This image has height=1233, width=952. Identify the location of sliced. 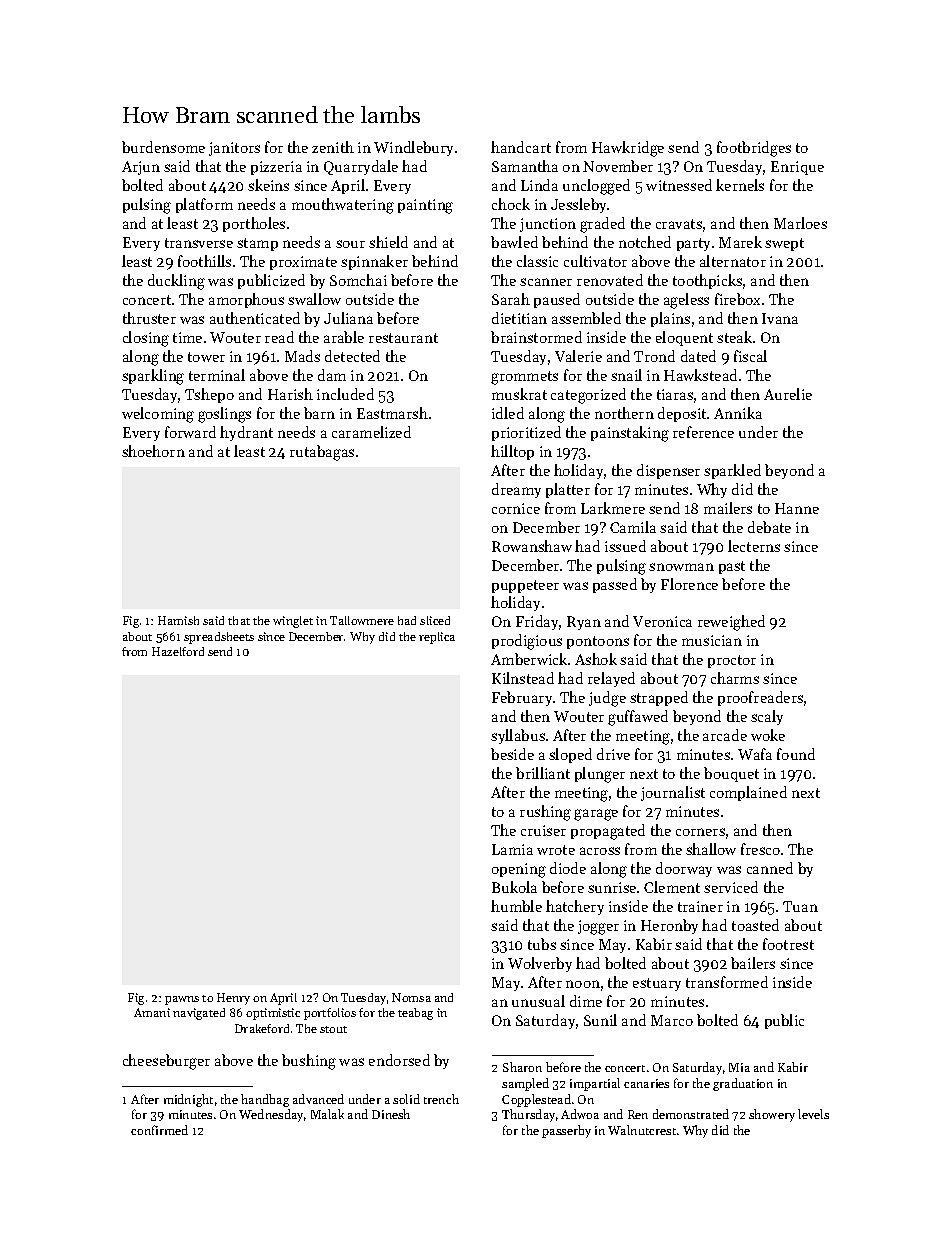
(435, 620).
